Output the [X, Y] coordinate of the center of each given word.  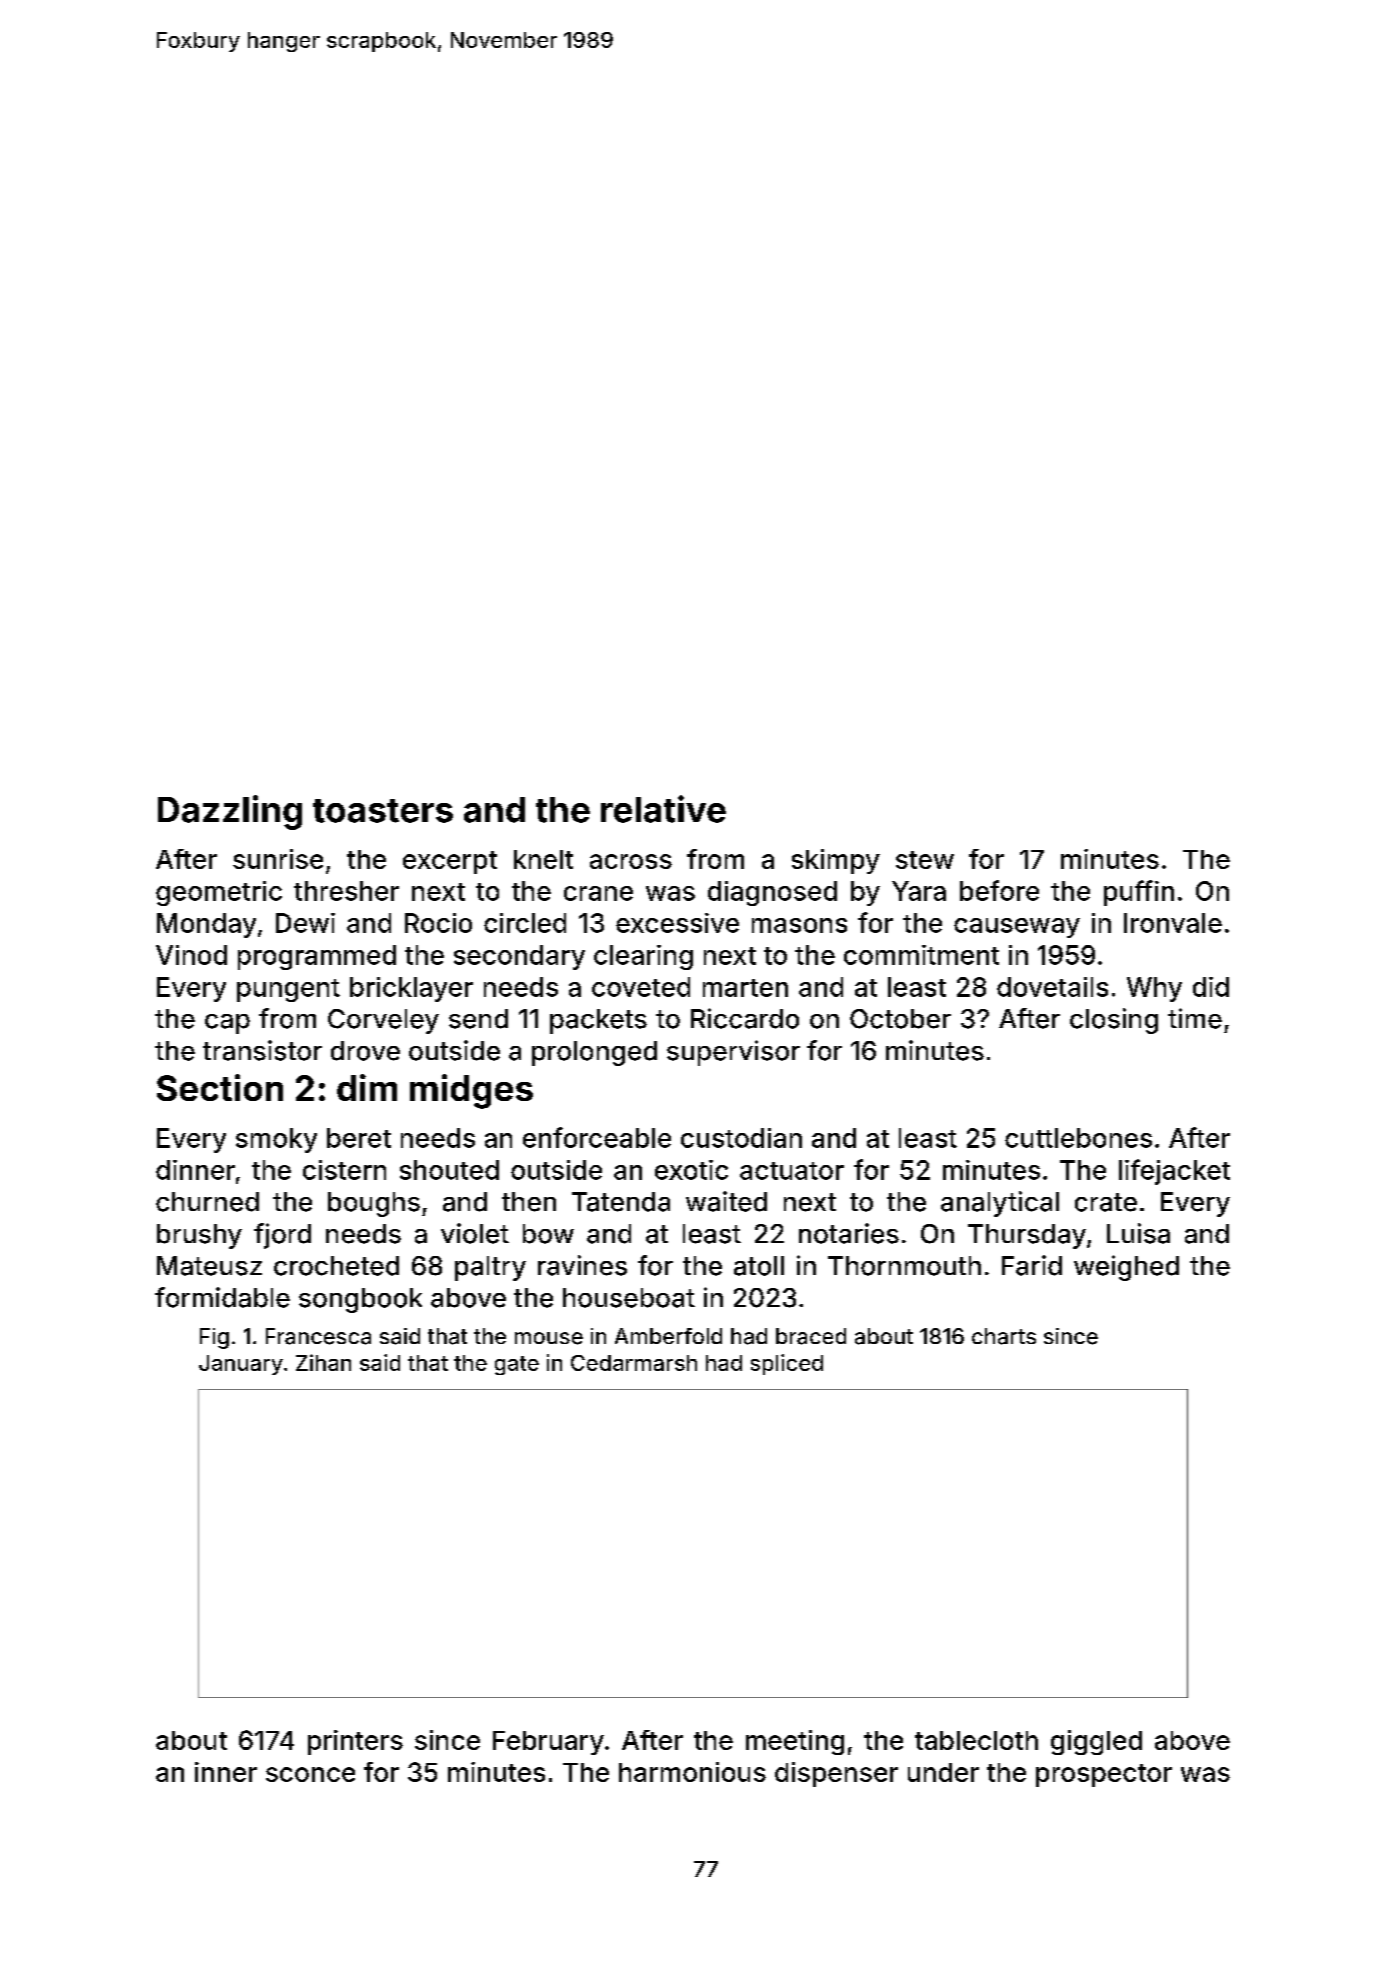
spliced [787, 1364]
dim [367, 1087]
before [999, 890]
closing [1114, 1021]
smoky [276, 1140]
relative [663, 809]
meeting [795, 1742]
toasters [383, 811]
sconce [310, 1774]
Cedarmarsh [634, 1363]
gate [517, 1365]
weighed [1126, 1268]
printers [355, 1742]
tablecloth [976, 1740]
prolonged [594, 1053]
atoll [759, 1266]
